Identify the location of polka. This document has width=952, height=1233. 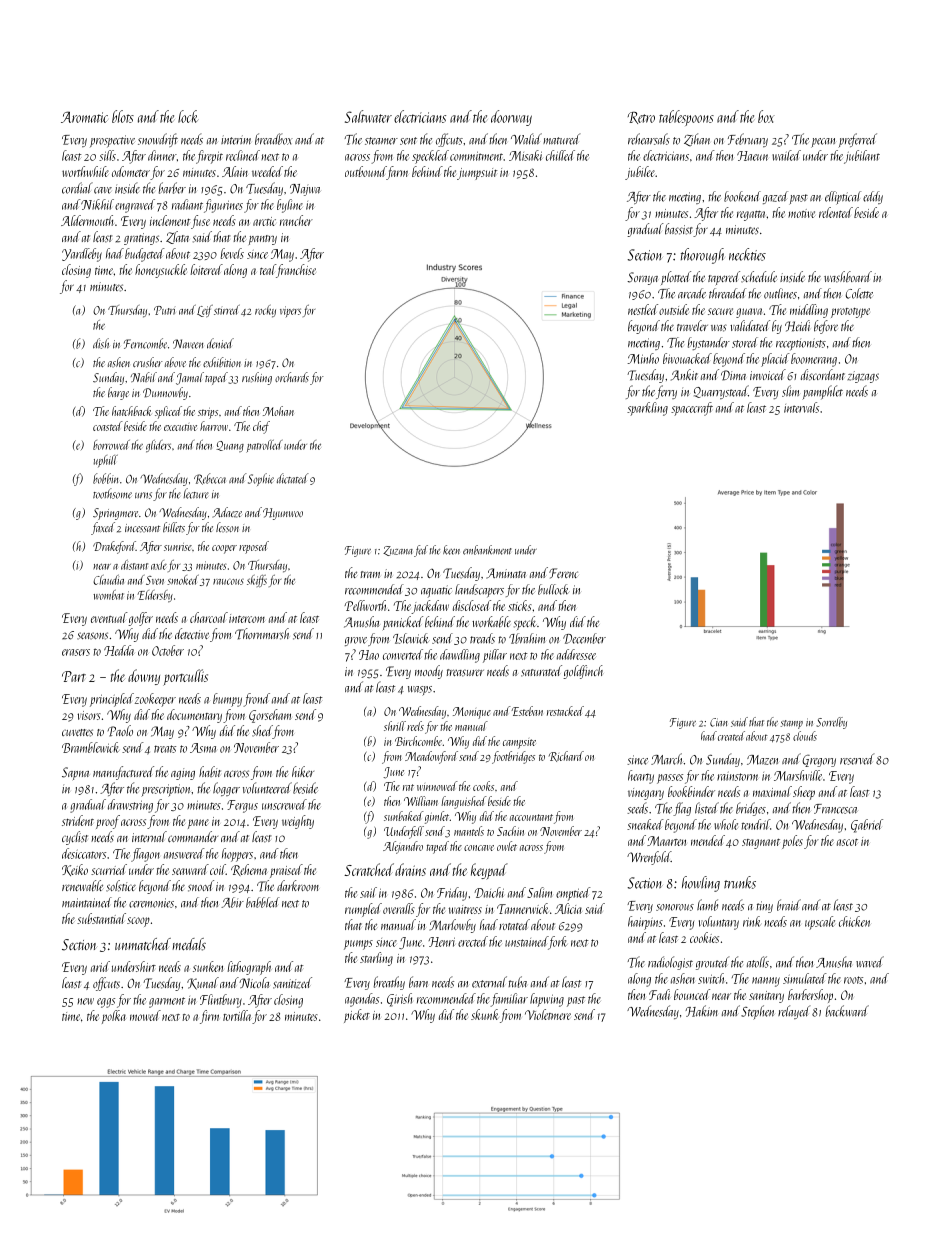
(114, 1017).
